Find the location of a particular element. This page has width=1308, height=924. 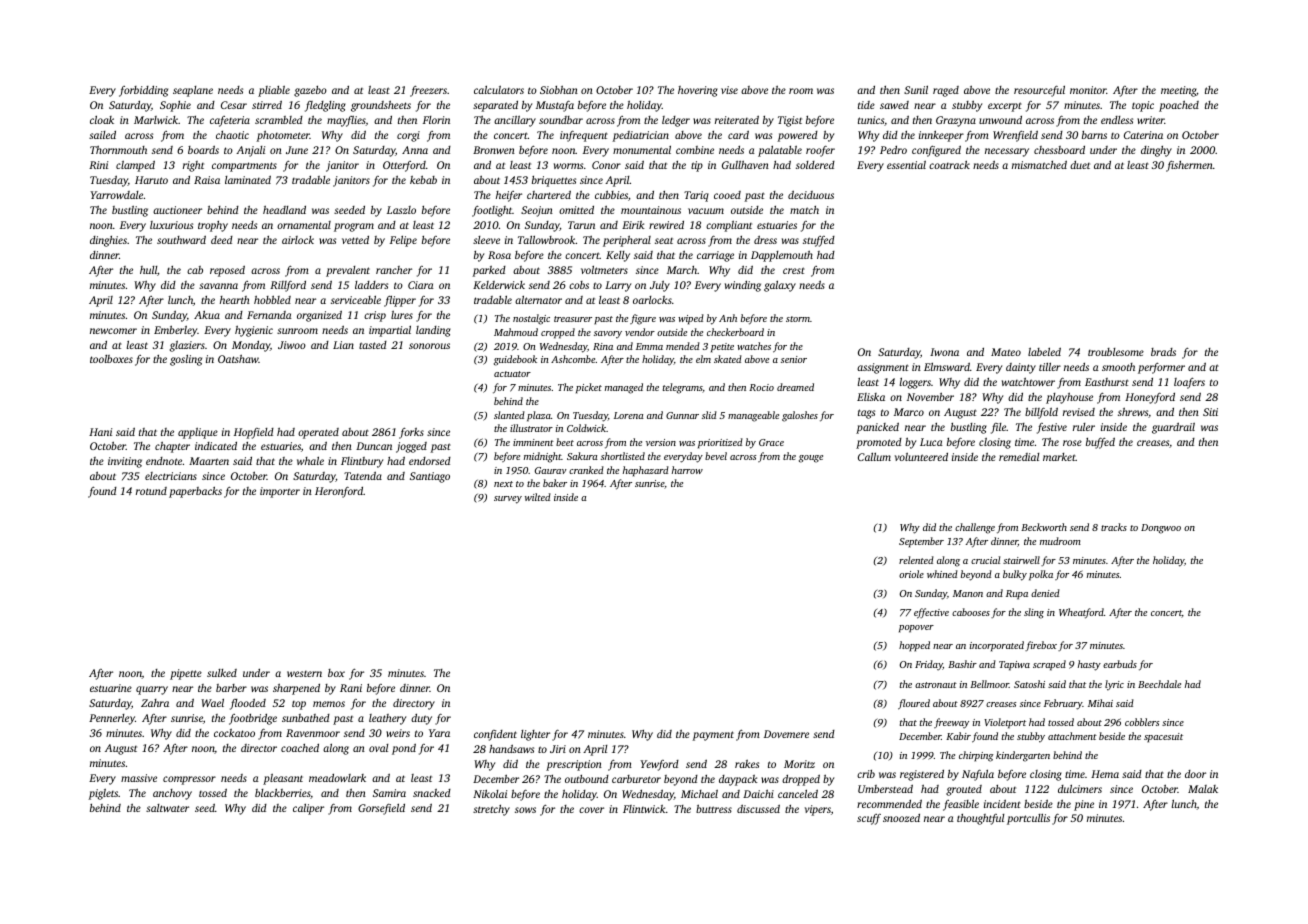

pipette is located at coordinates (186, 674).
